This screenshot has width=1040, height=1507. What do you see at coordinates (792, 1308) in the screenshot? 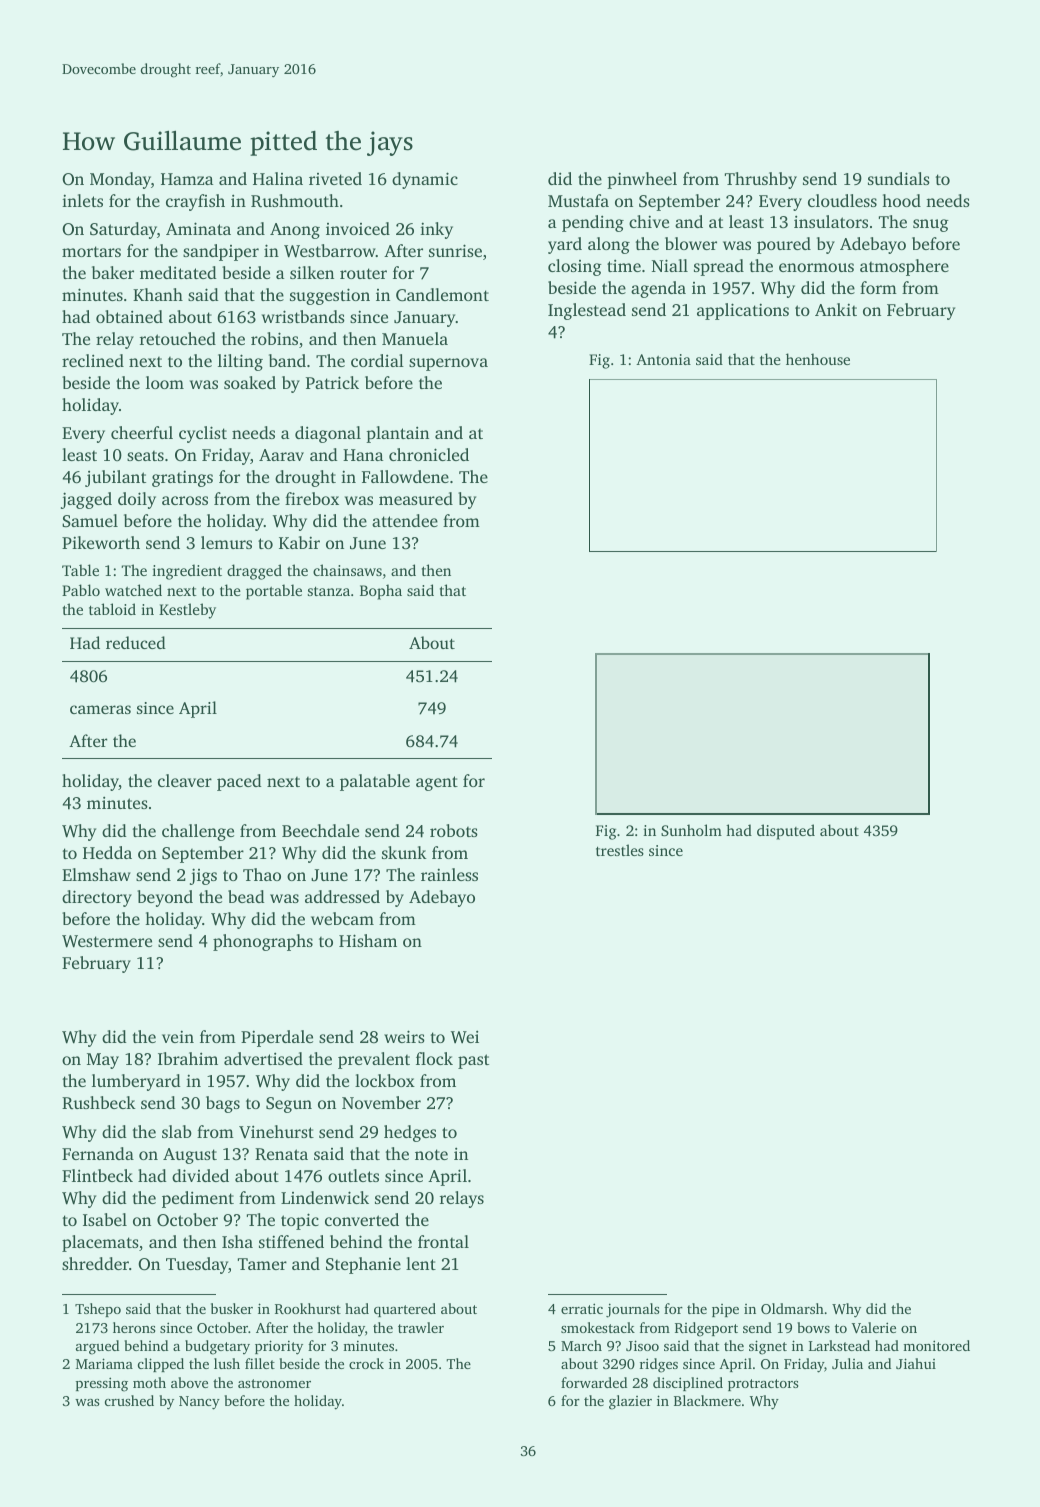
I see `Oldmarsh` at bounding box center [792, 1308].
